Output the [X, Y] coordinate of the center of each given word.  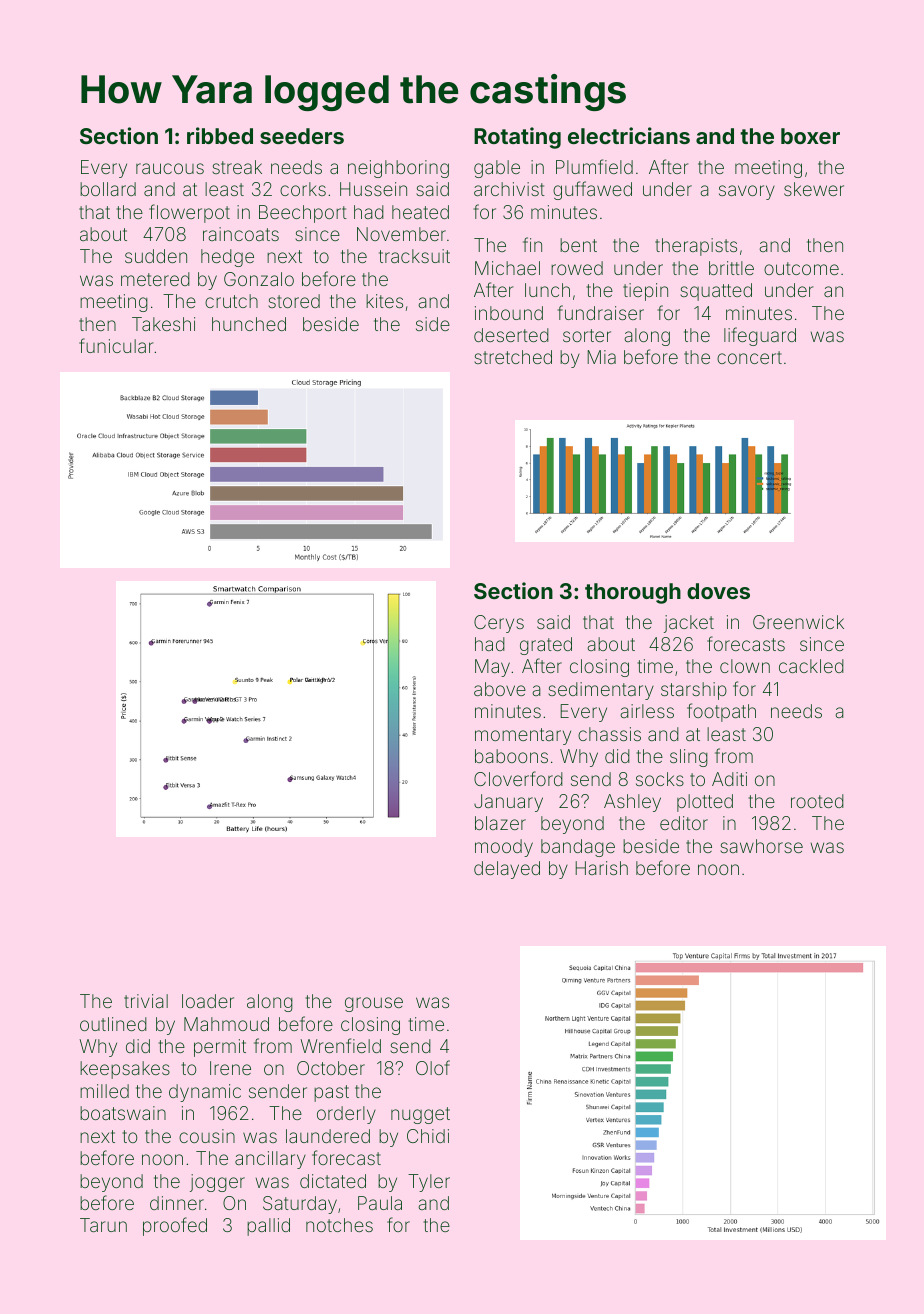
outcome [801, 268]
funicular [116, 345]
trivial [146, 1001]
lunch [547, 290]
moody [504, 848]
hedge [227, 258]
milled [104, 1091]
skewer [814, 189]
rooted [817, 801]
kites [384, 301]
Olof [433, 1067]
